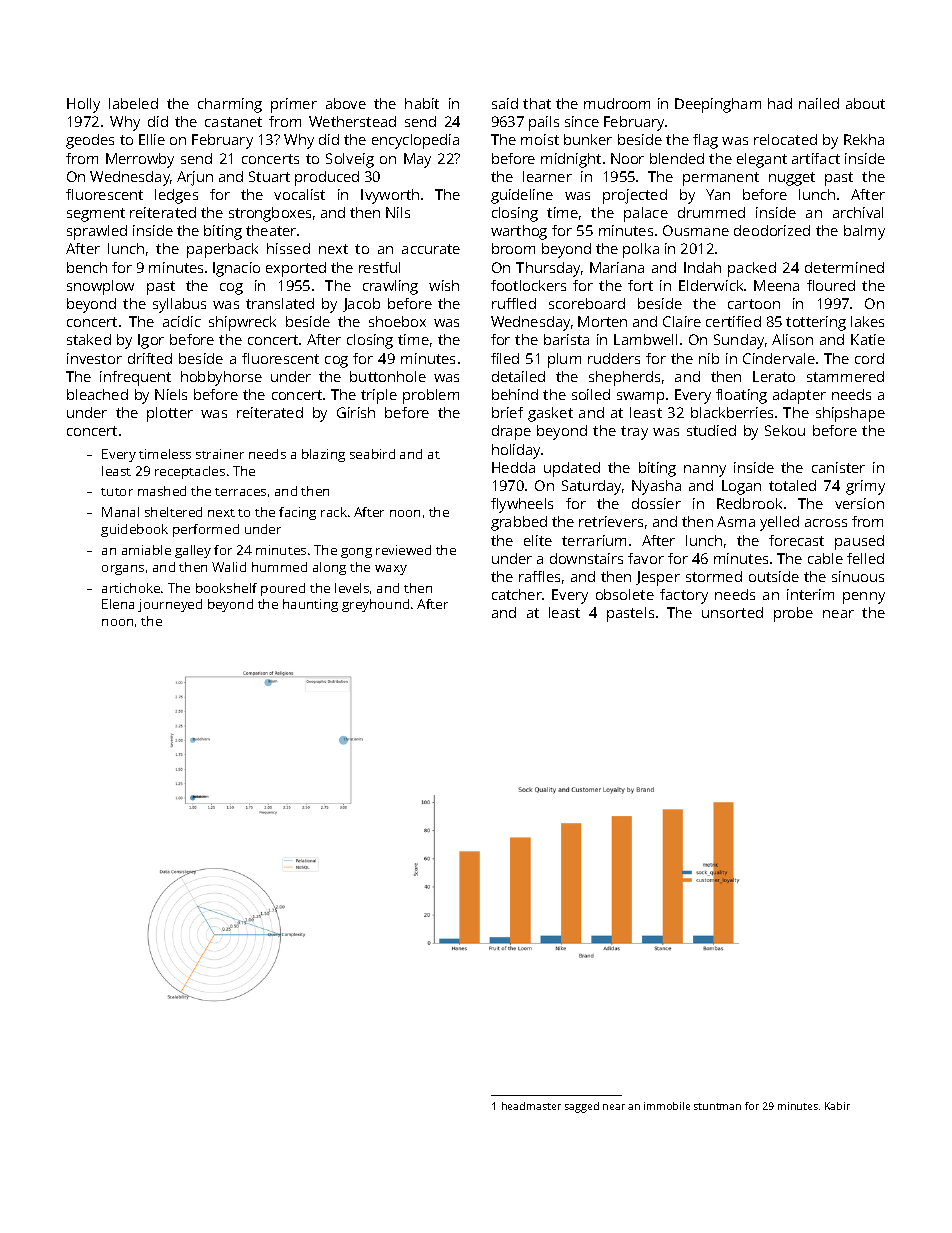 Image resolution: width=952 pixels, height=1233 pixels. Describe the element at coordinates (732, 612) in the image. I see `unsorted` at that location.
